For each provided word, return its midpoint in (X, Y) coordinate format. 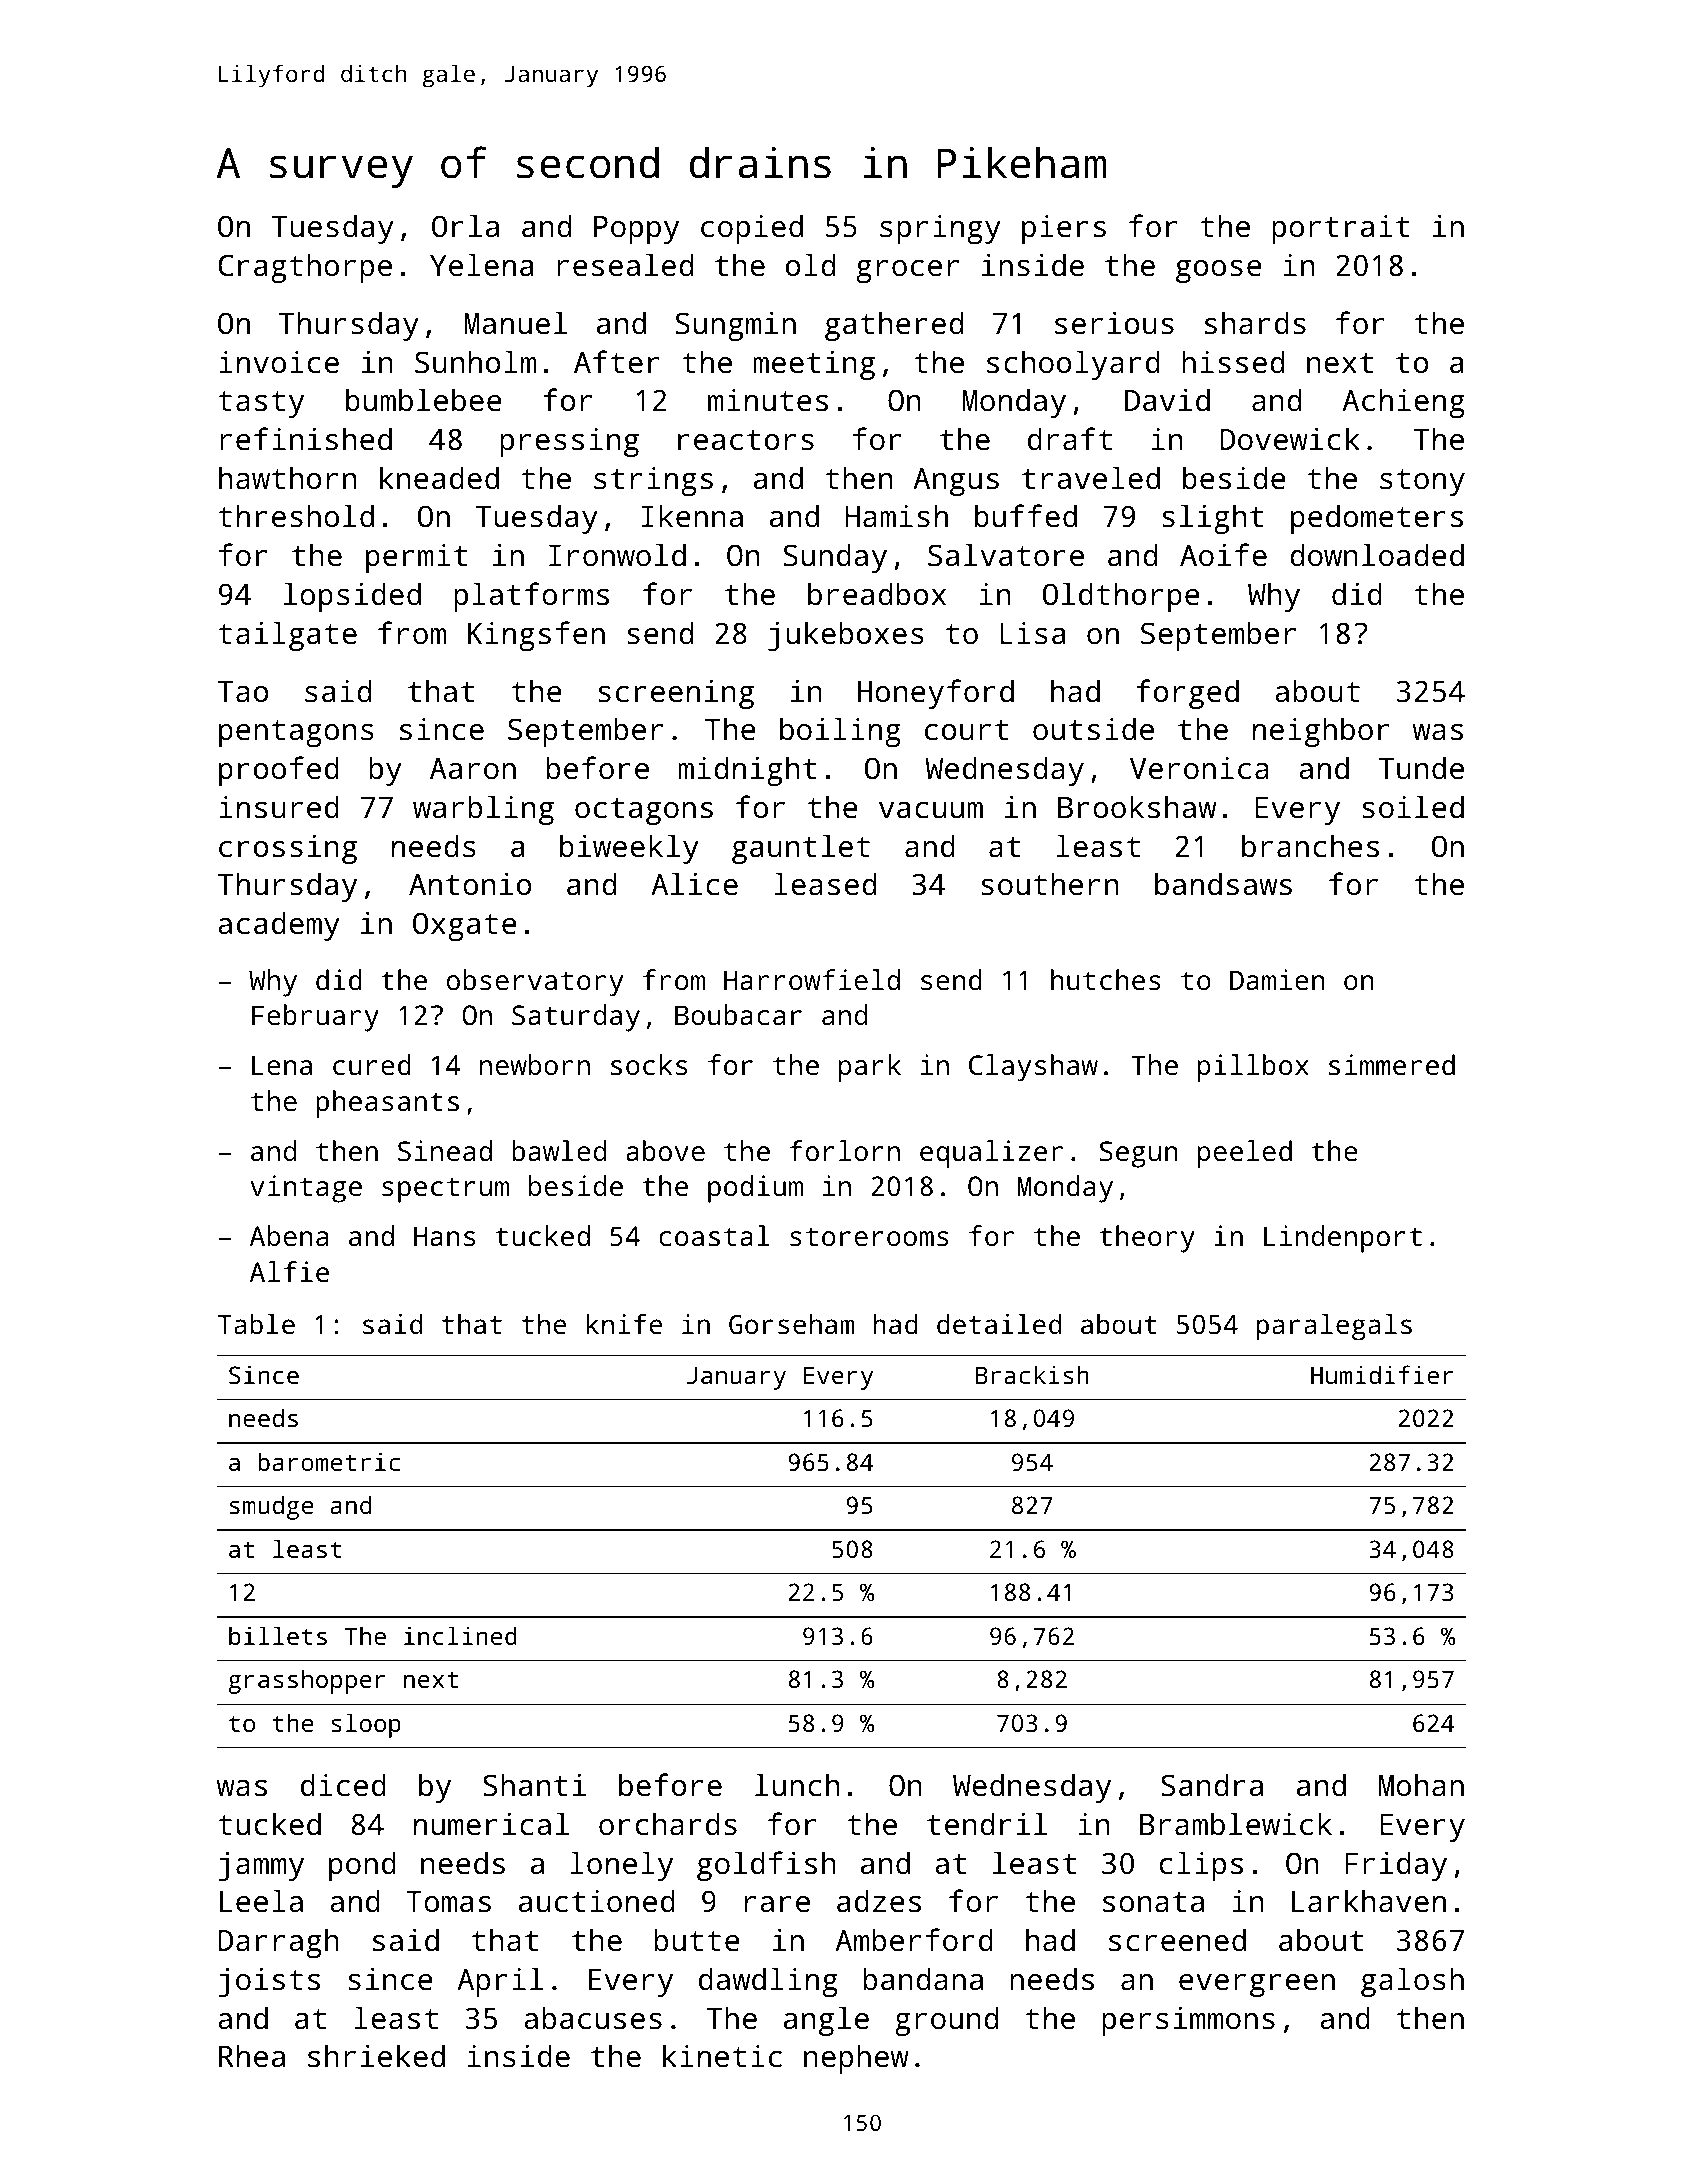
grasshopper (307, 1681)
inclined (460, 1635)
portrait (1341, 229)
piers (1064, 229)
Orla (465, 226)
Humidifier (1382, 1374)
